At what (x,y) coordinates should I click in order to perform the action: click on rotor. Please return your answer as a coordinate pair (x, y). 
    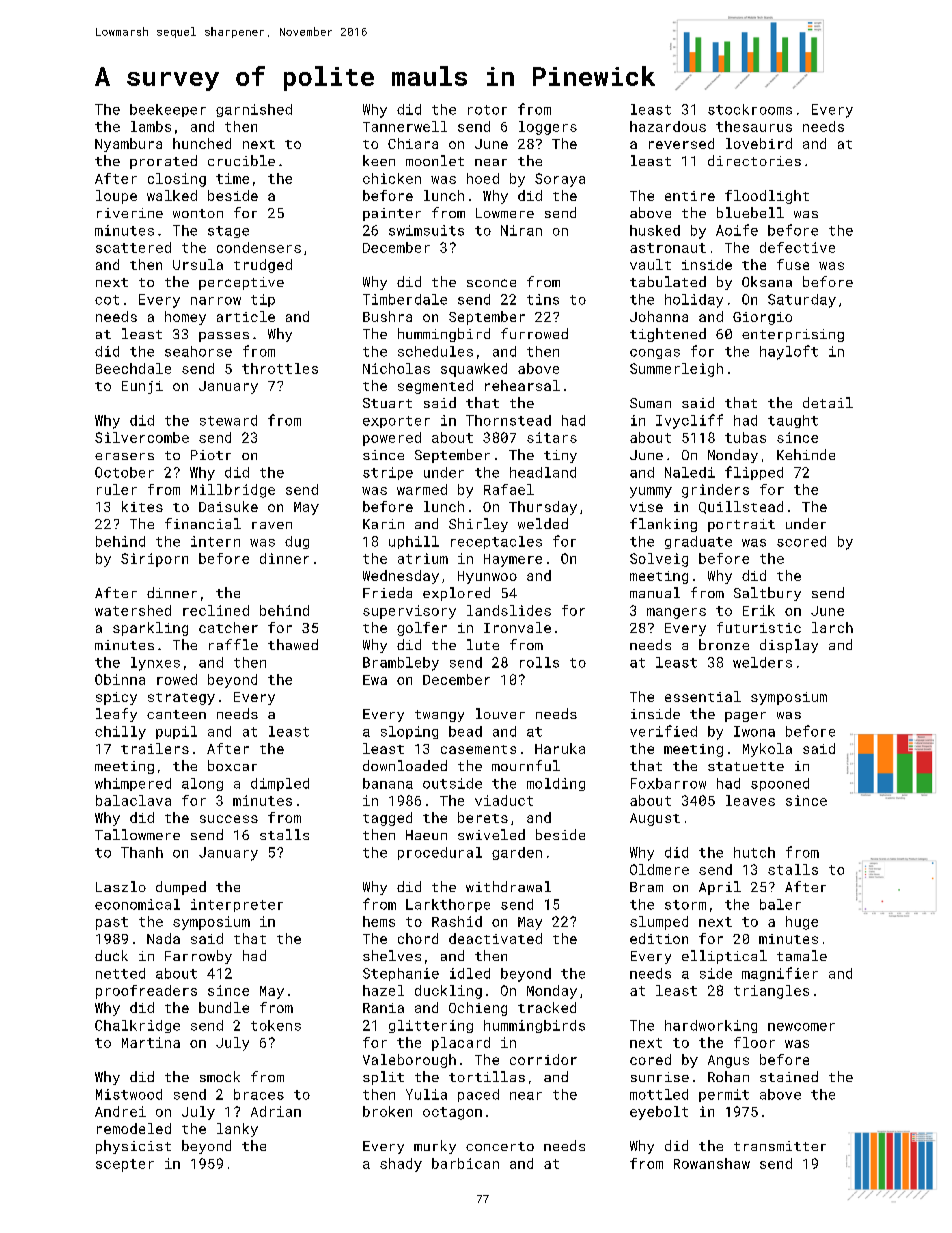
    Looking at the image, I should click on (487, 110).
